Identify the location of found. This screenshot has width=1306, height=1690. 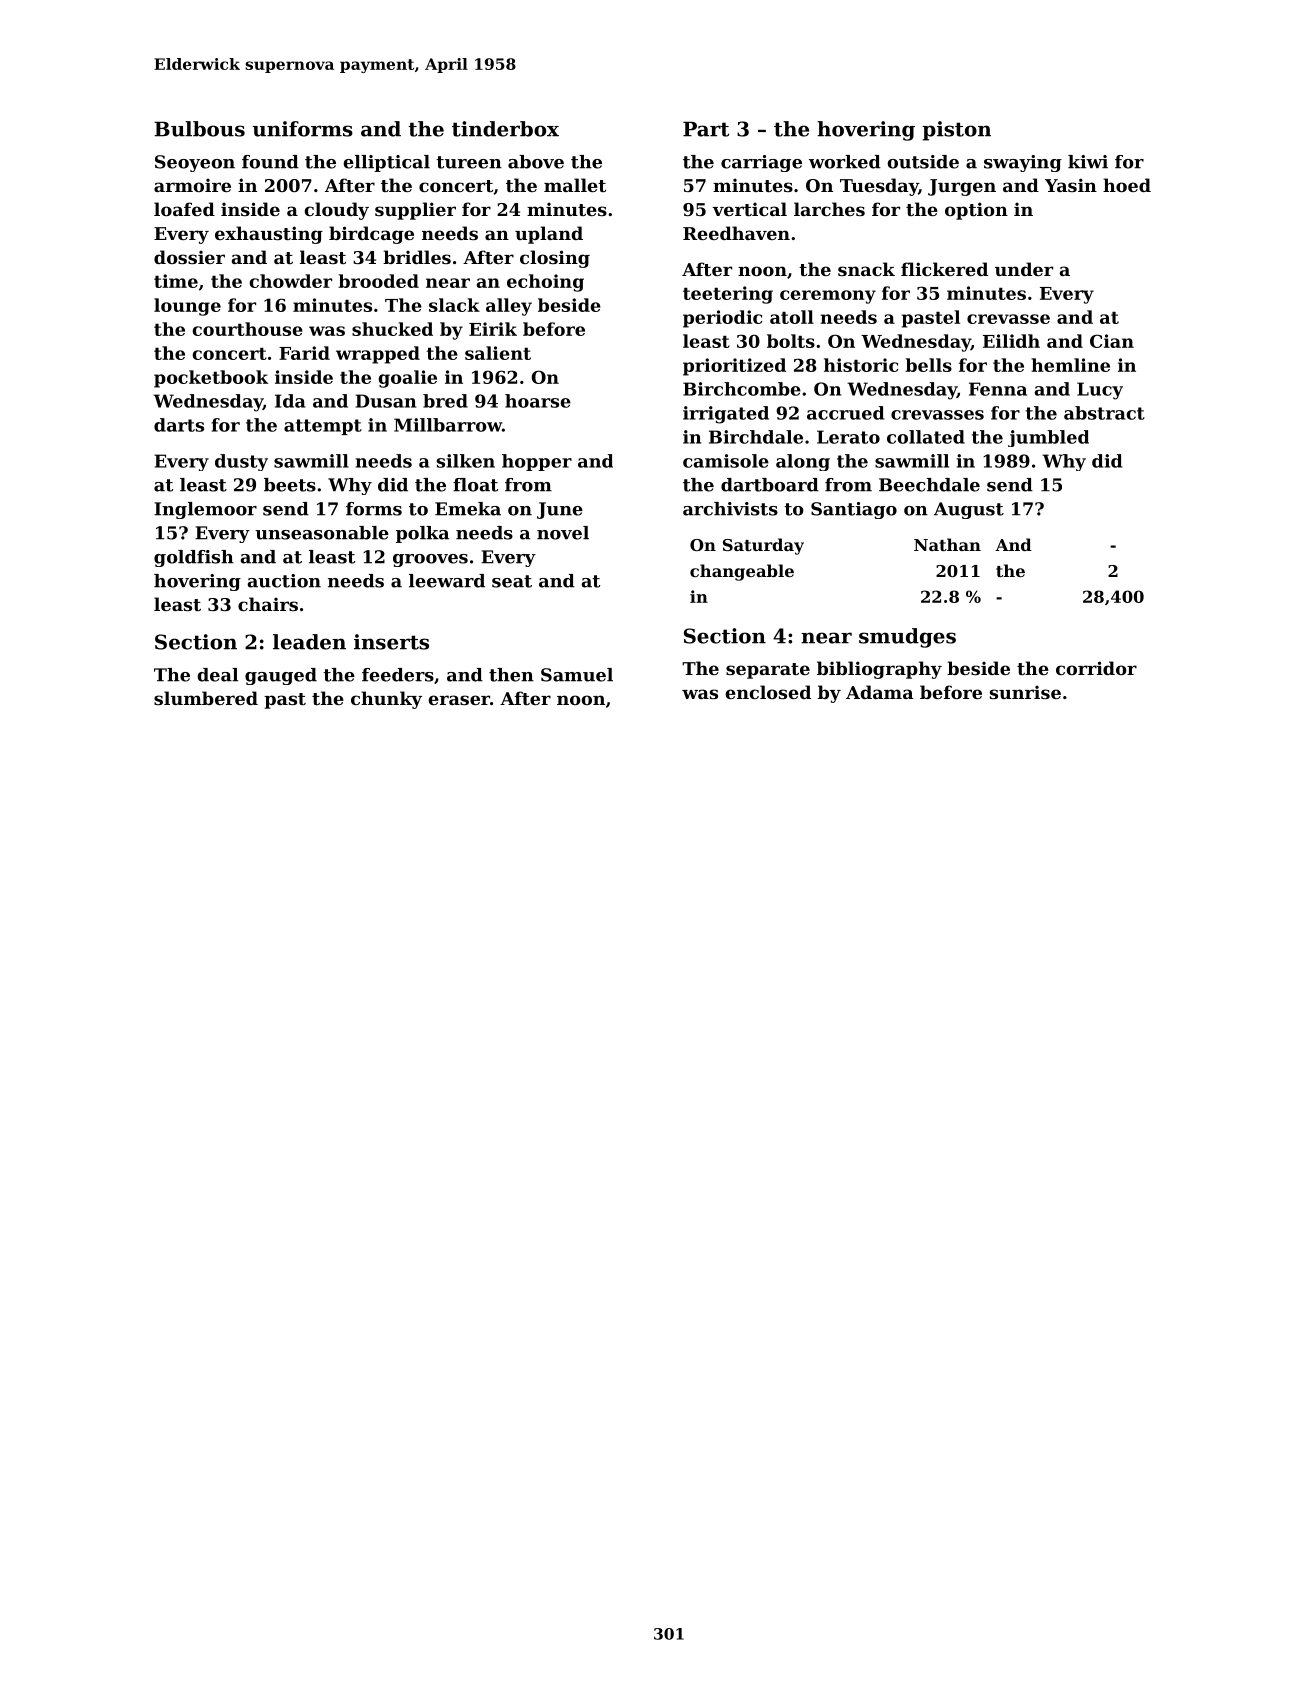
(270, 162).
